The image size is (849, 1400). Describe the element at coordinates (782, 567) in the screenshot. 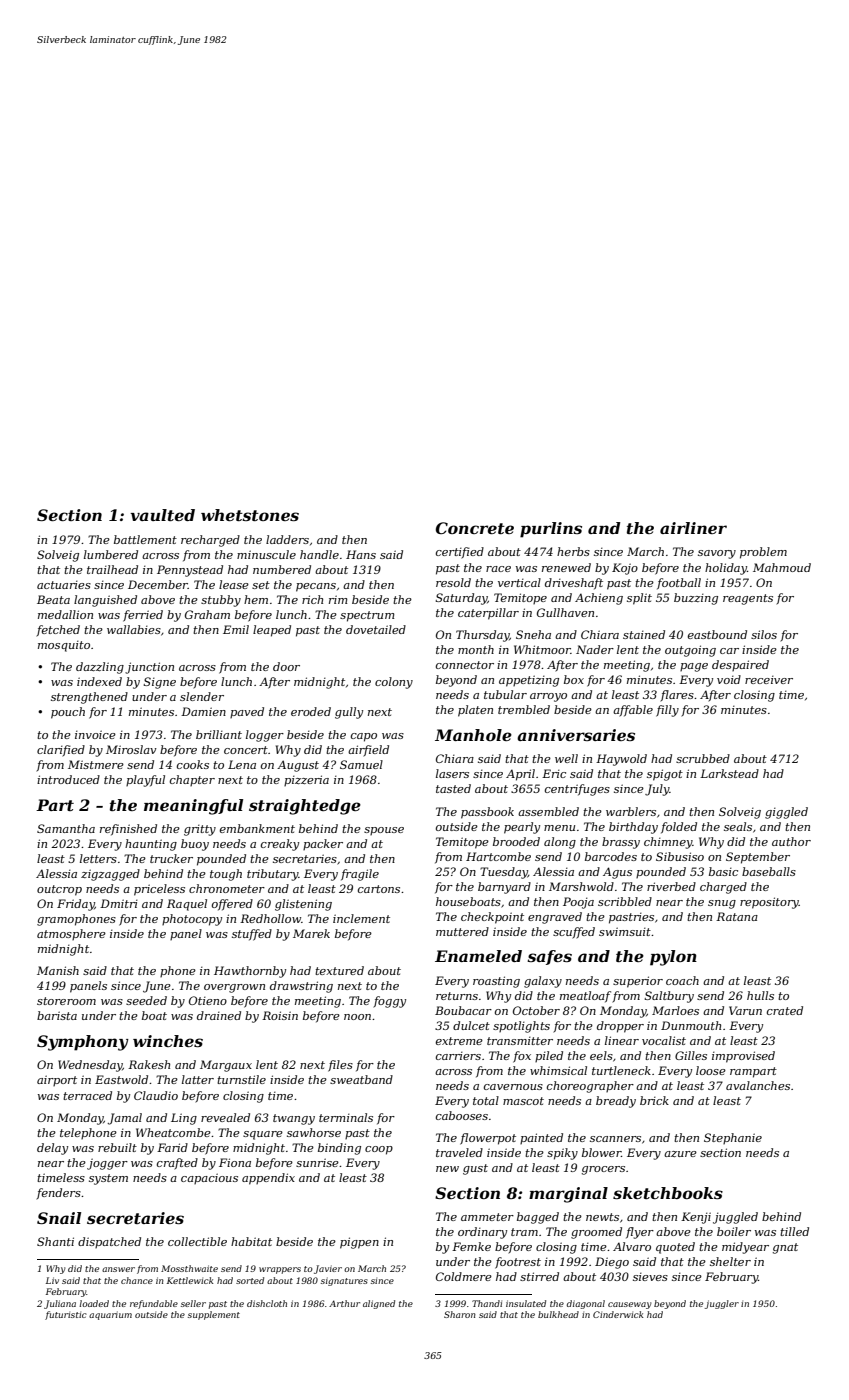

I see `Mahmoud` at that location.
